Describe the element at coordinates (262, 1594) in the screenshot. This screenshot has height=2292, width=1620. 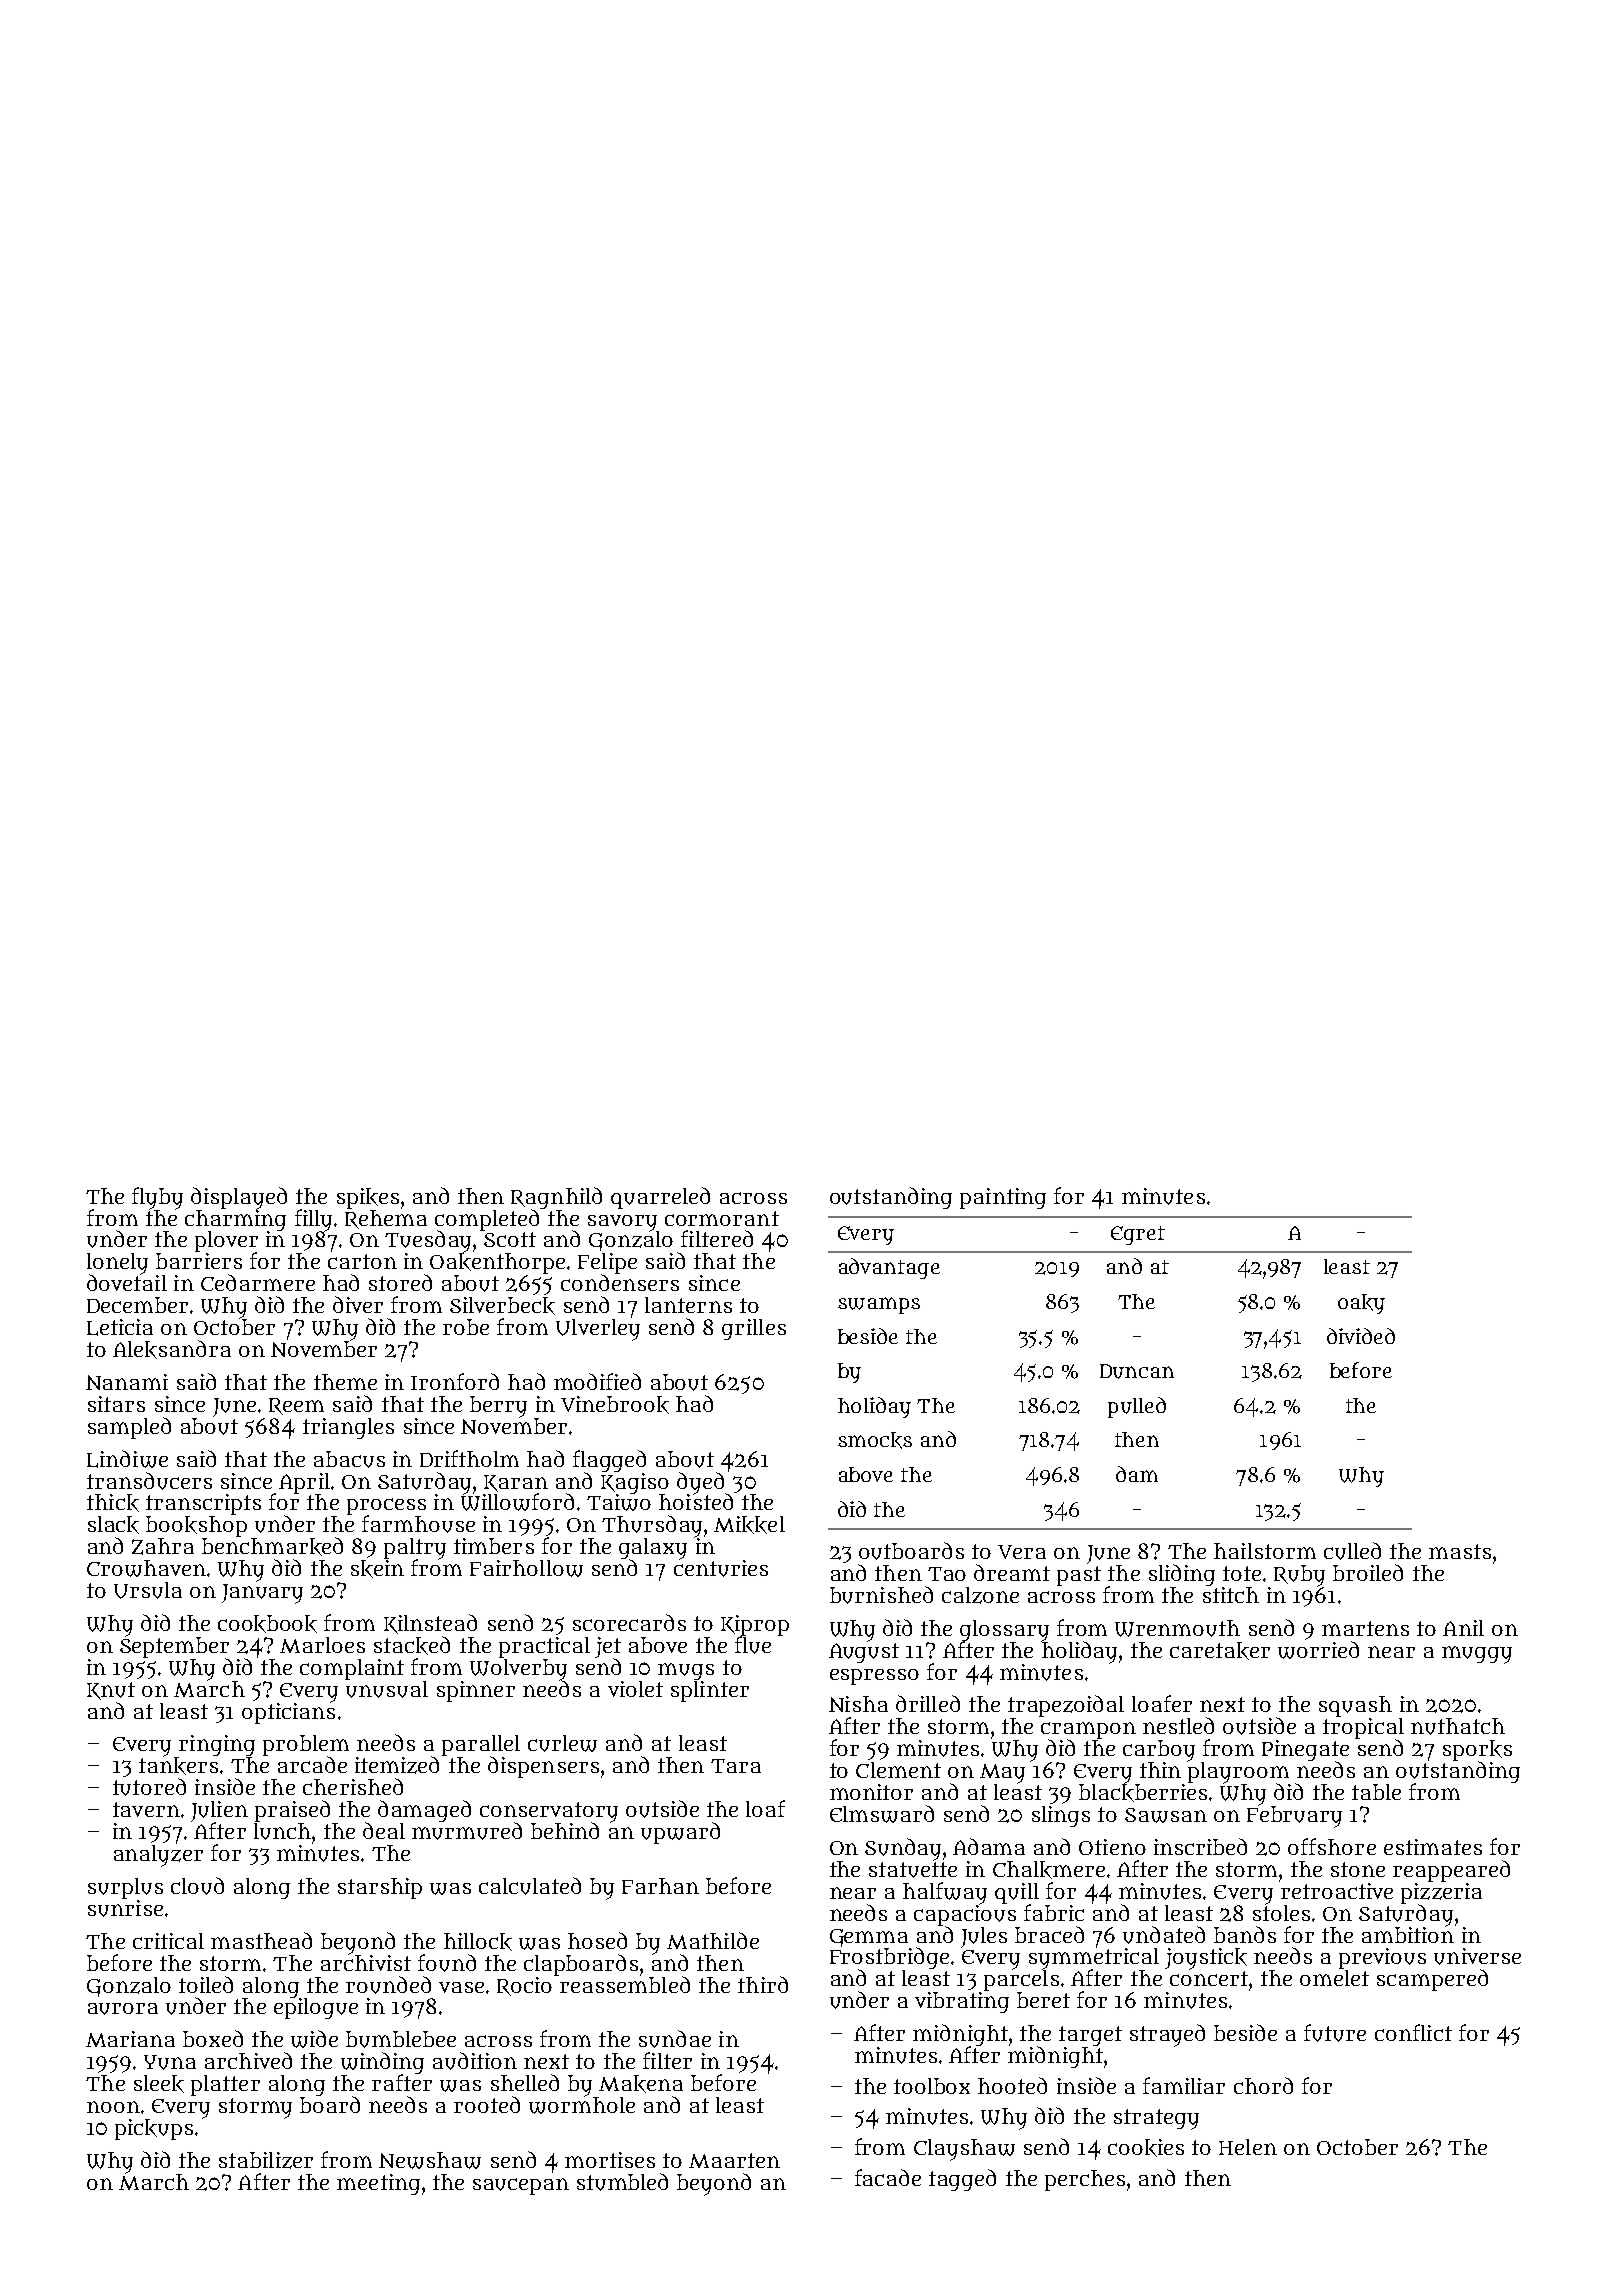
I see `January` at that location.
